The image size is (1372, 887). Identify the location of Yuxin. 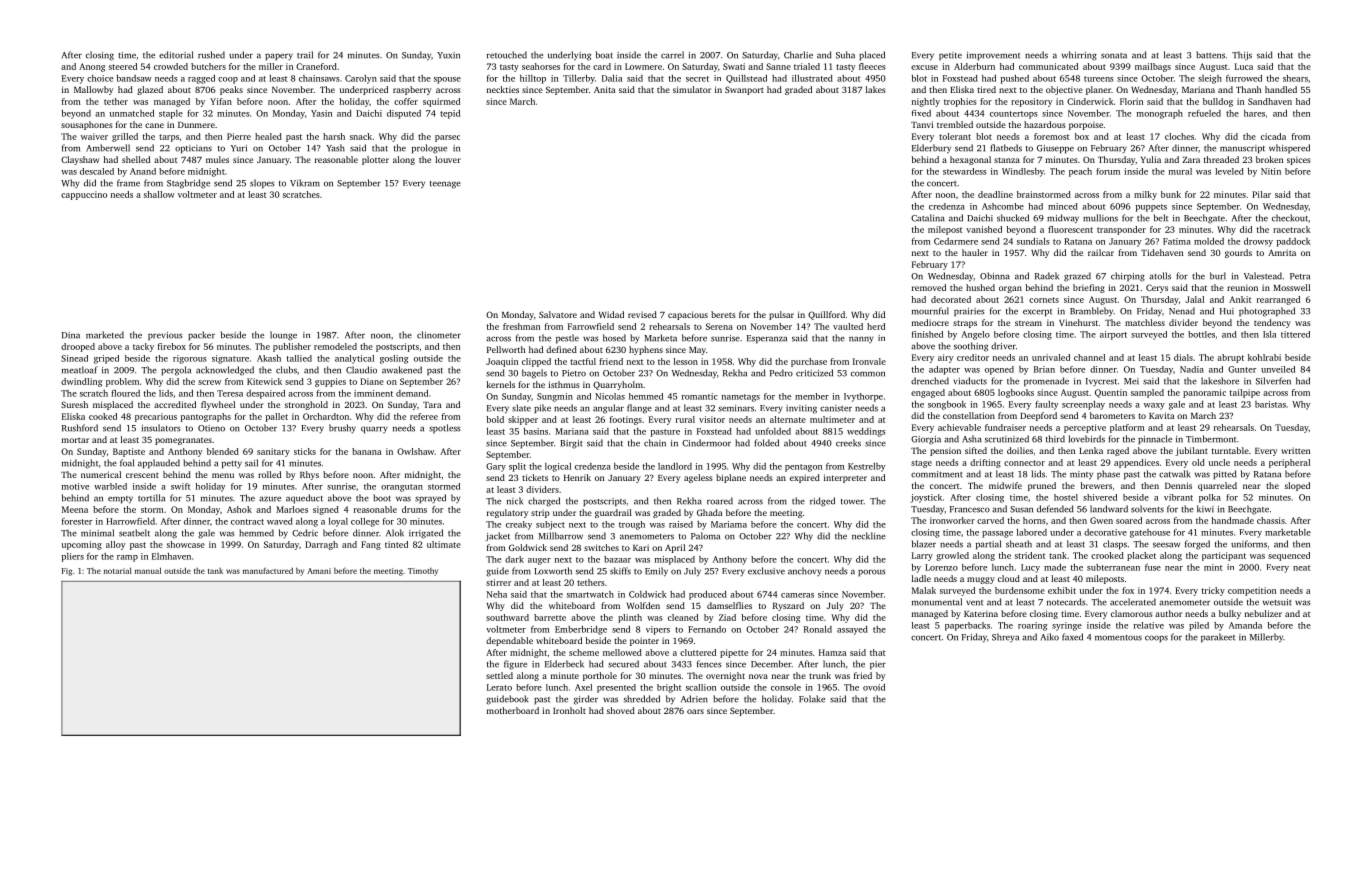
(448, 55).
